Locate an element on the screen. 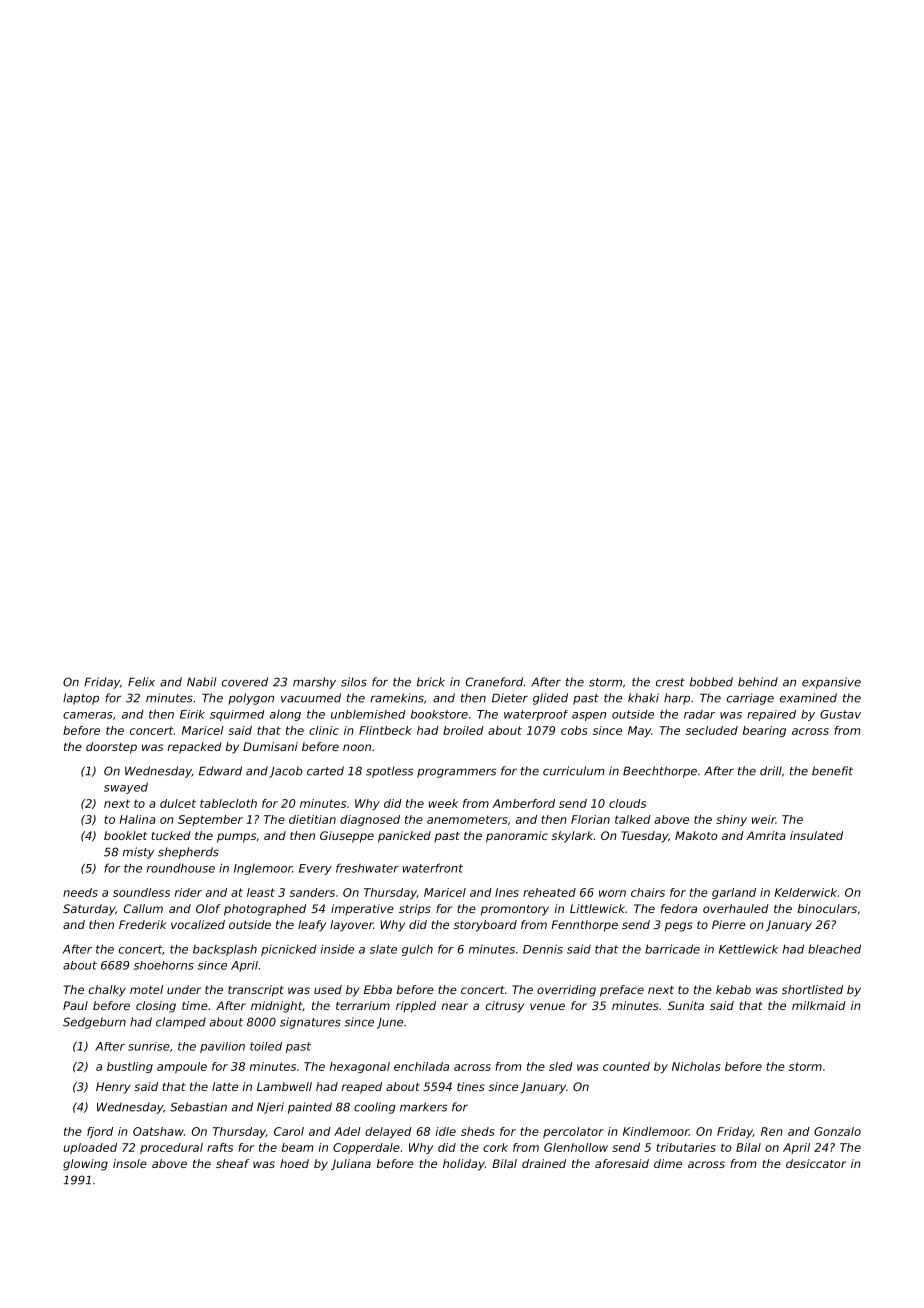 The image size is (924, 1308). Craneford is located at coordinates (494, 682).
